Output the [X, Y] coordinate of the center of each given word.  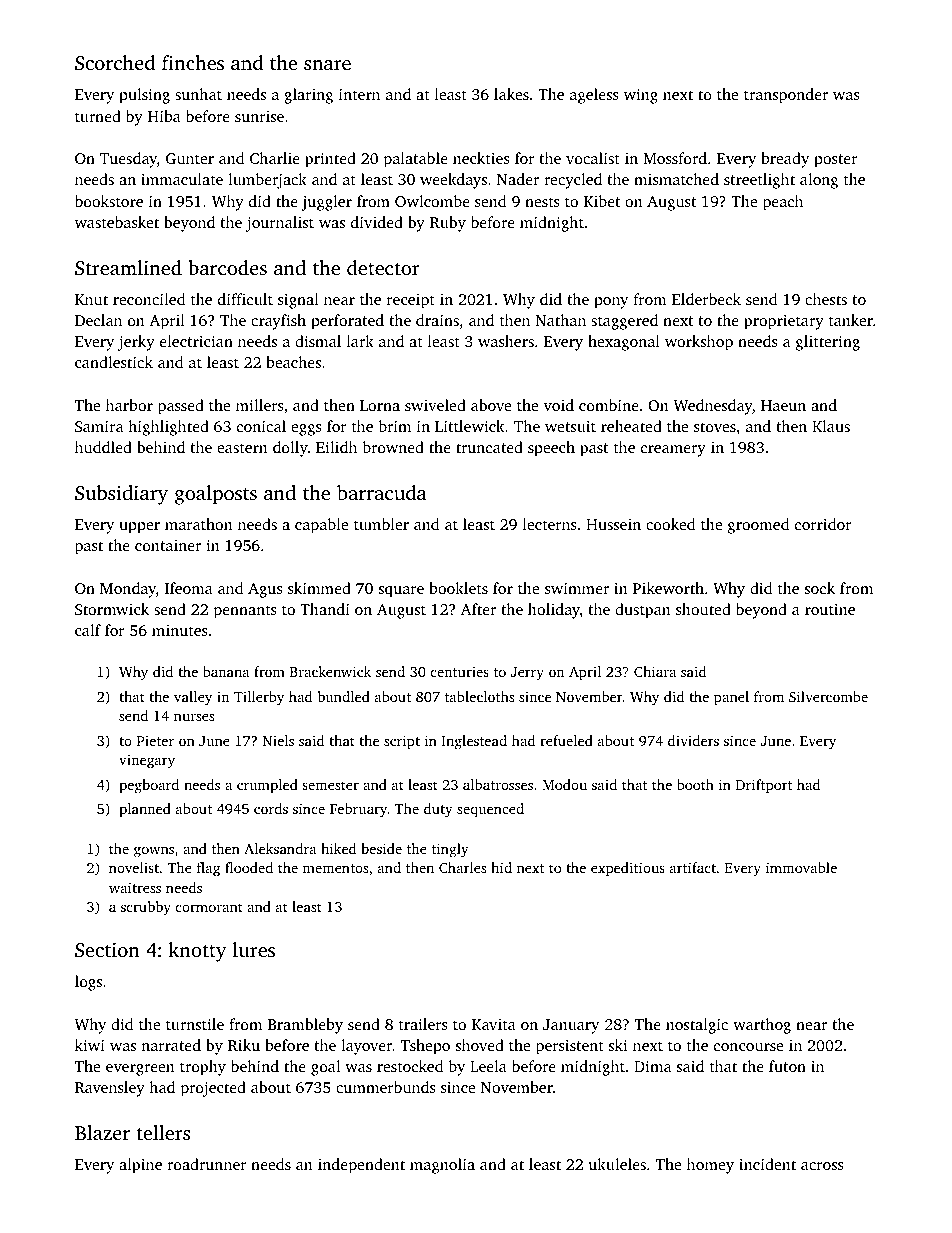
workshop [699, 343]
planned [145, 810]
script [402, 742]
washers [506, 341]
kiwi [90, 1045]
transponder [786, 96]
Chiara [655, 671]
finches [193, 62]
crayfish [278, 322]
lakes [511, 94]
